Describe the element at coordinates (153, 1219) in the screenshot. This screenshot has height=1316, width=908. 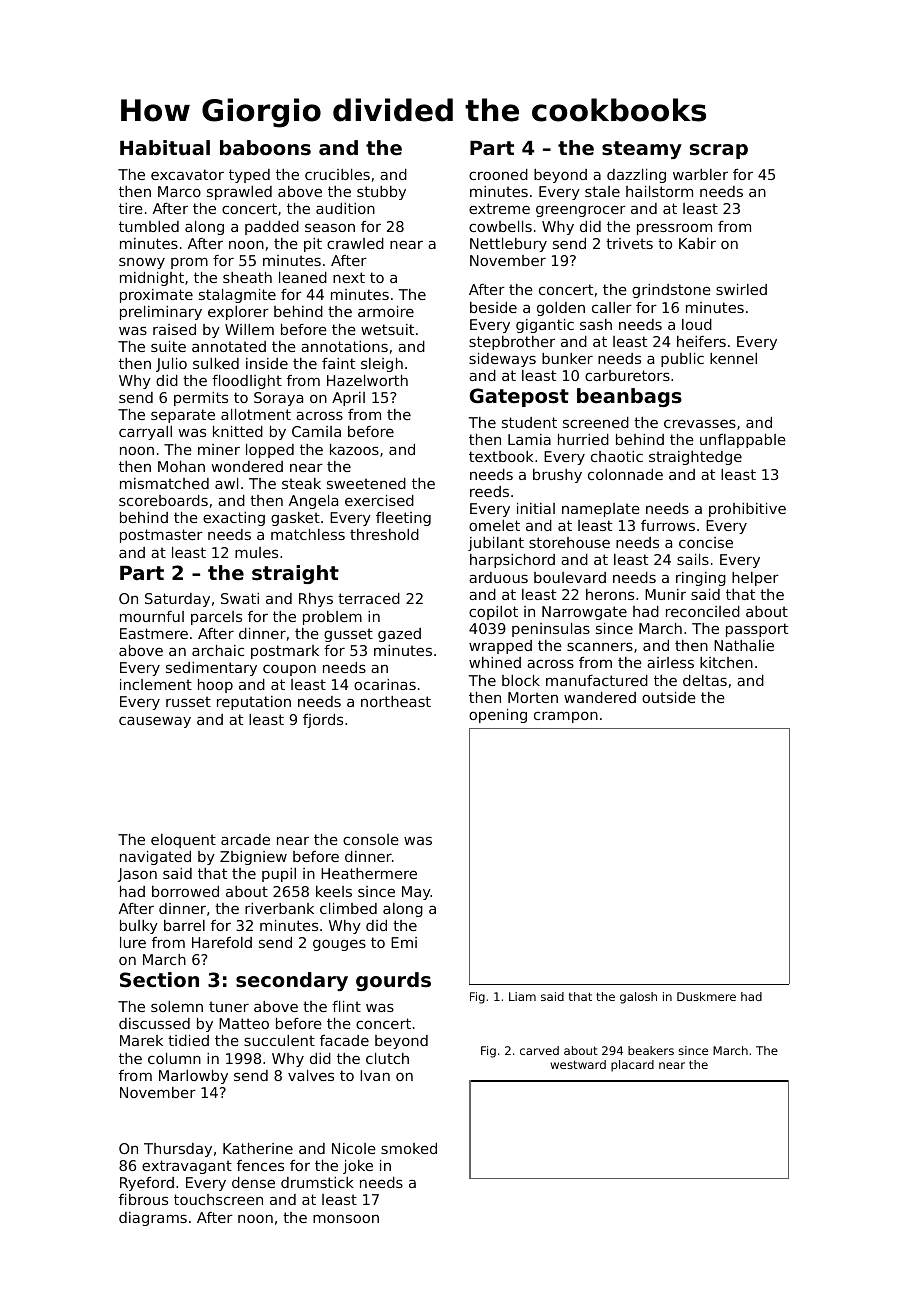
I see `diagrams` at that location.
